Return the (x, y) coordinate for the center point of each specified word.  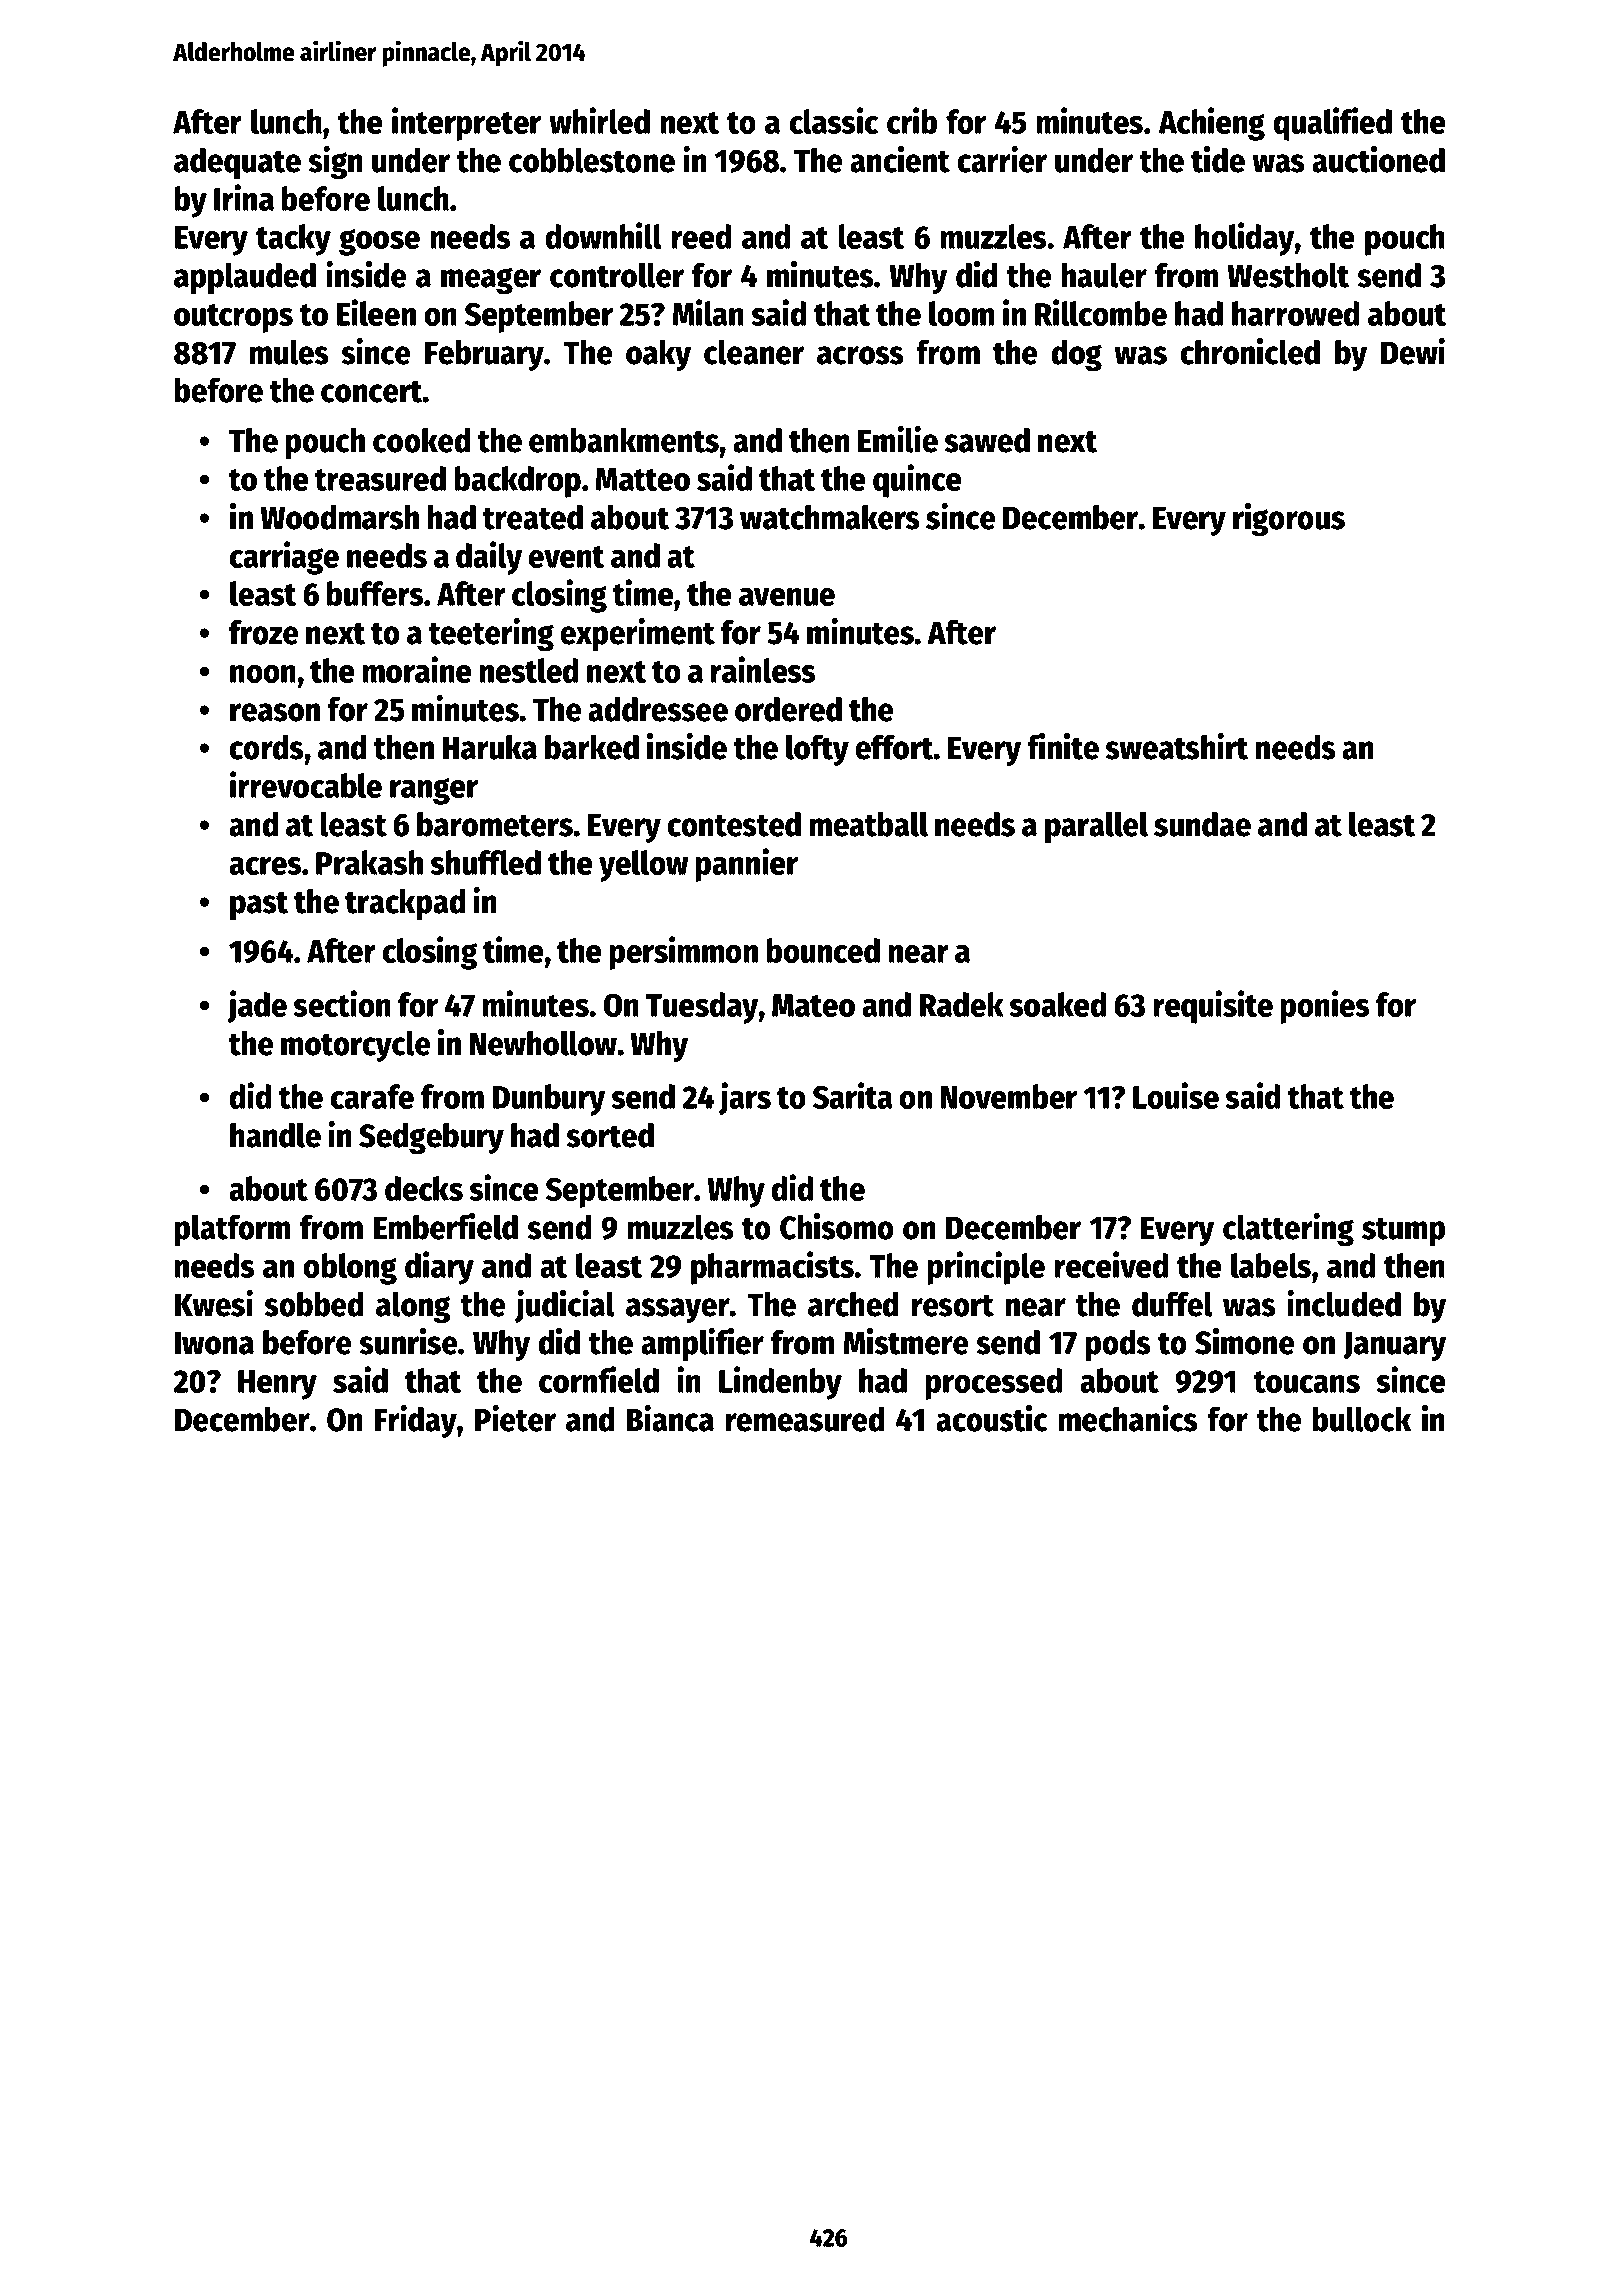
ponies (1325, 1007)
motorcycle (356, 1046)
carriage (284, 558)
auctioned (1378, 159)
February (484, 355)
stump (1403, 1231)
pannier (747, 865)
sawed (987, 440)
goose (379, 242)
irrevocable (306, 784)
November (1009, 1096)
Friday (416, 1421)
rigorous (1289, 519)
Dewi (1413, 351)
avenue (787, 597)
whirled (599, 120)
